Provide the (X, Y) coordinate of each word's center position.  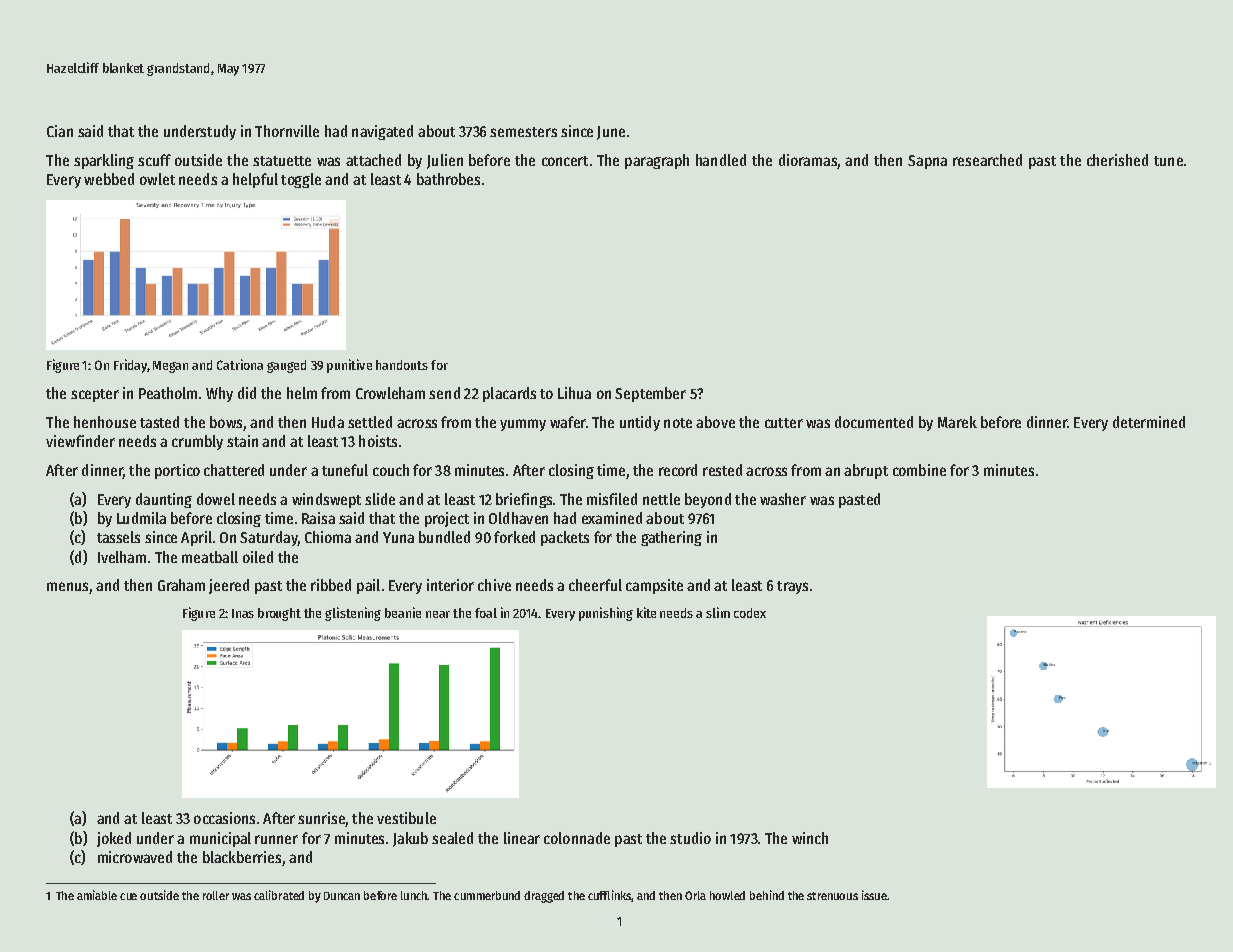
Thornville (287, 131)
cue (128, 896)
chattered (234, 470)
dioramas (808, 160)
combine (919, 470)
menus (67, 586)
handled (721, 160)
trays (792, 587)
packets (565, 538)
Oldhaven (518, 518)
